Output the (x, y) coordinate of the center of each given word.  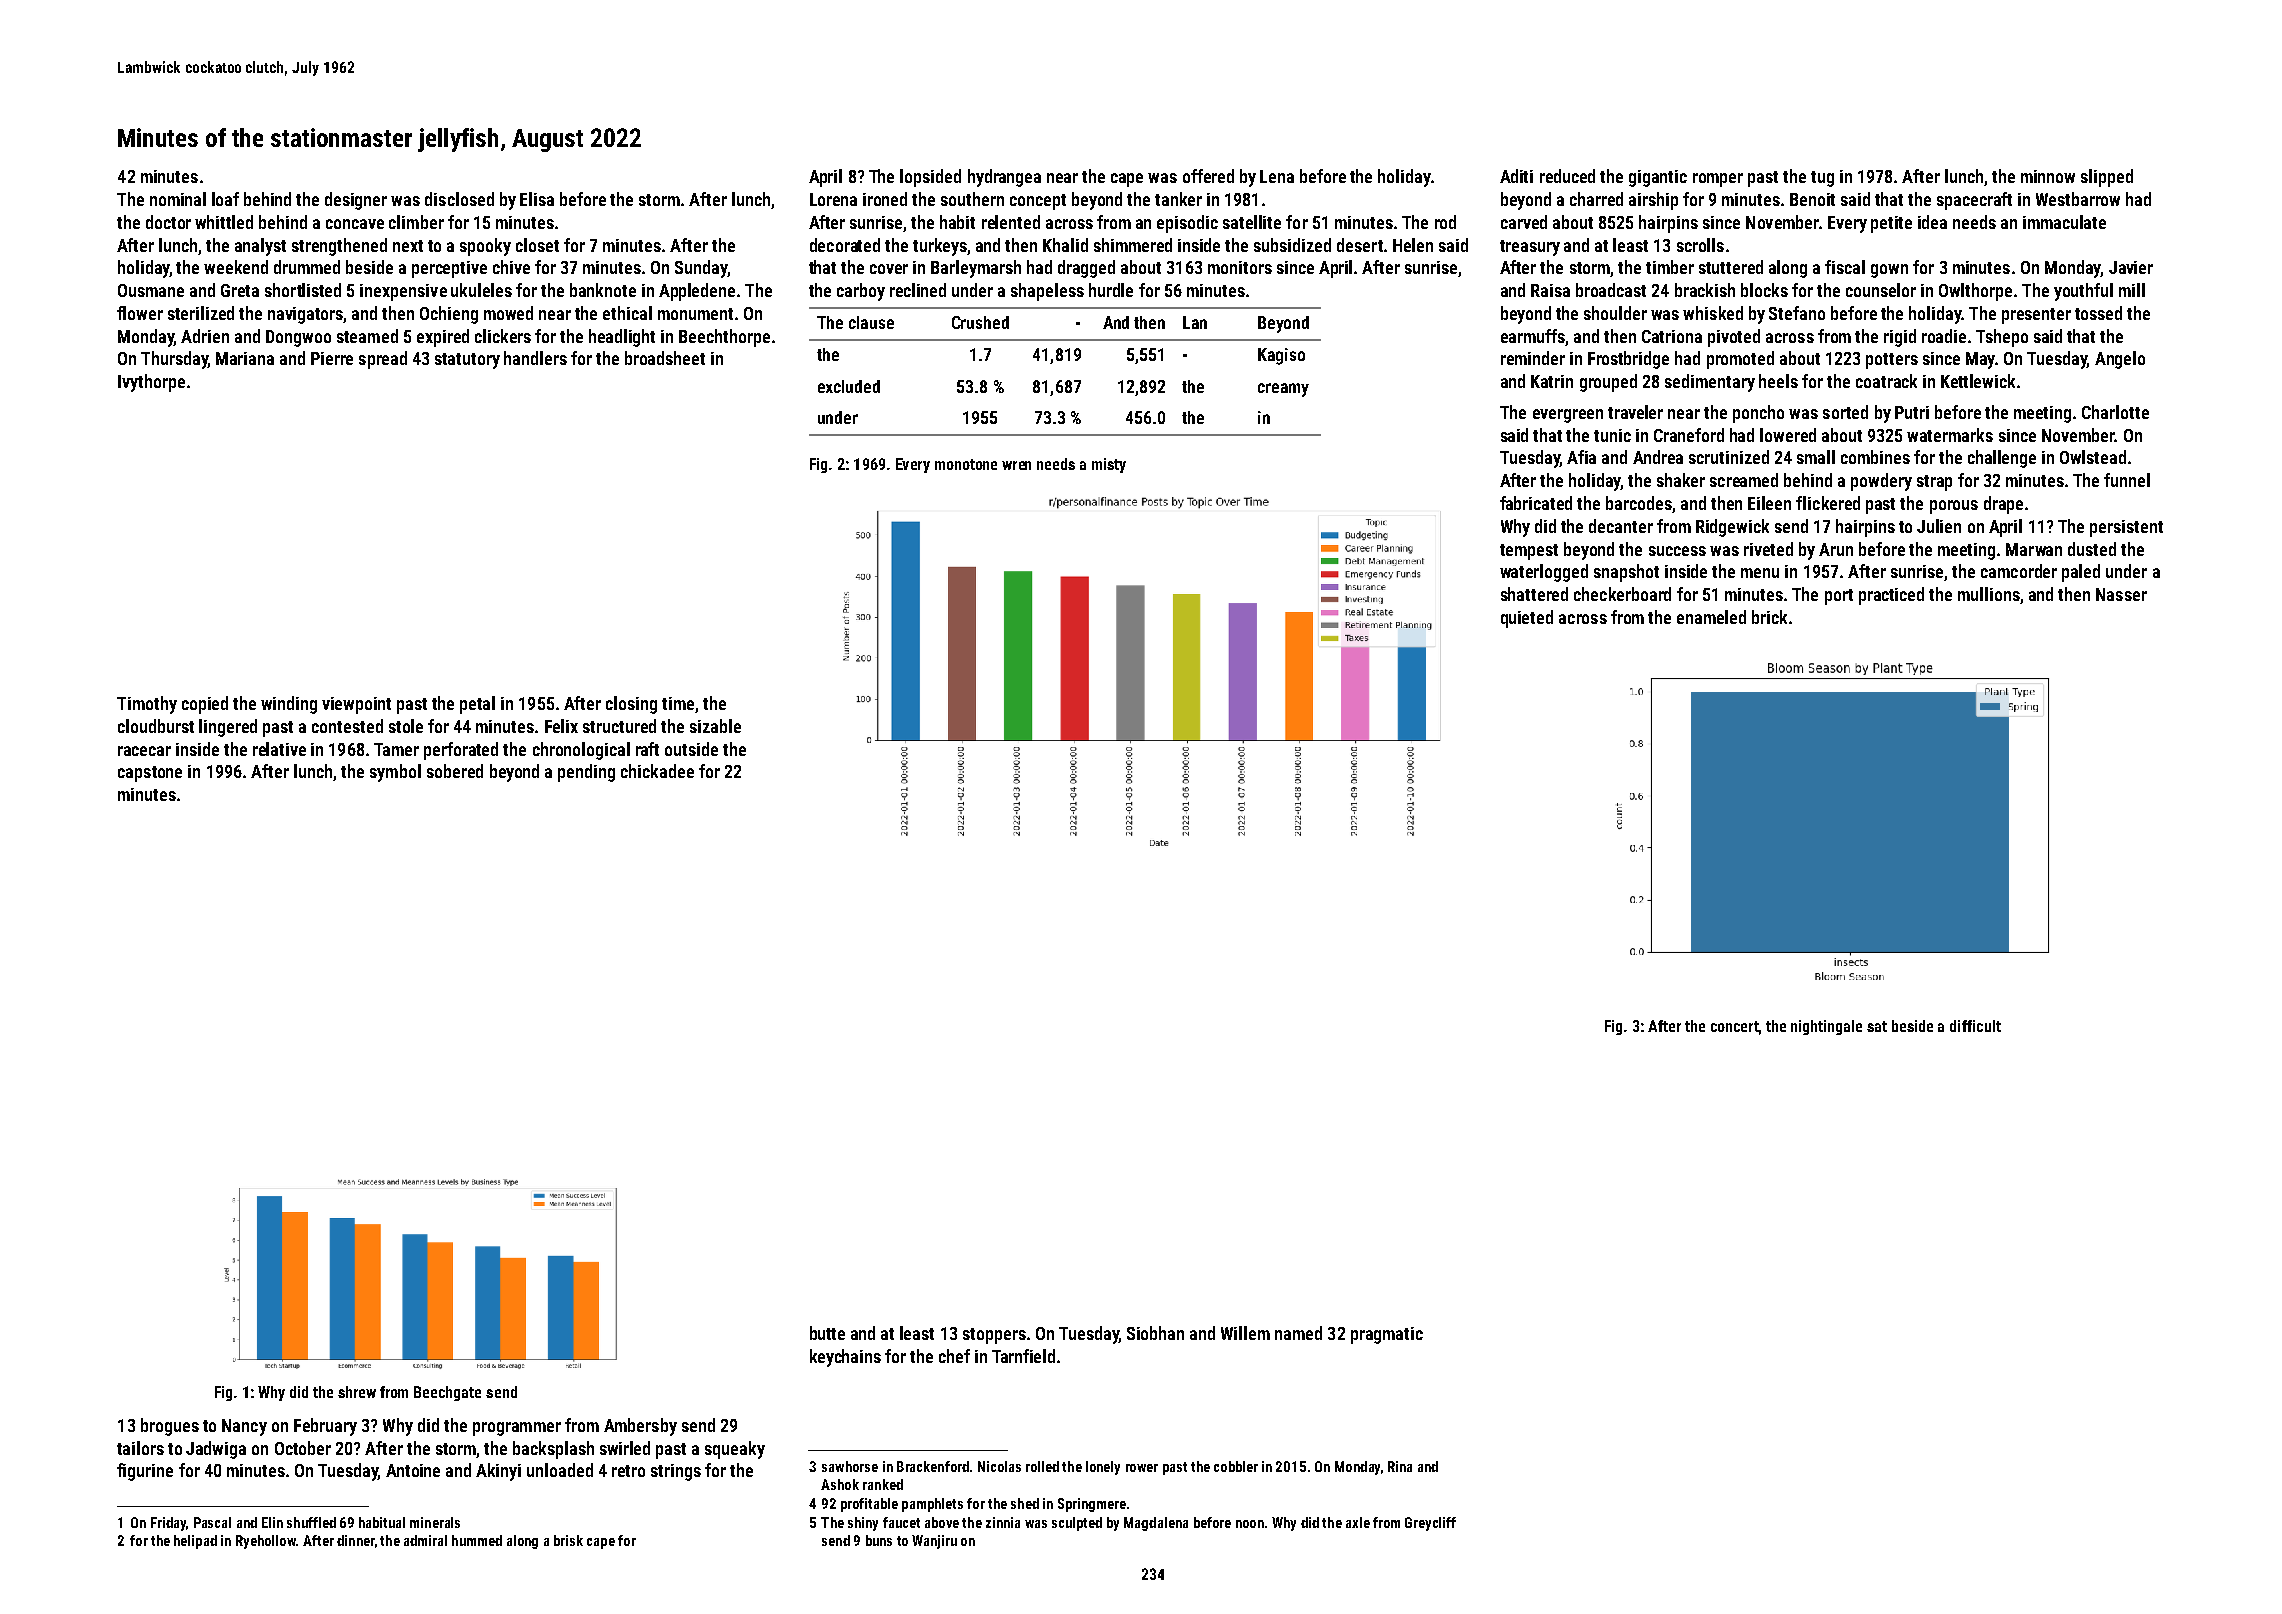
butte (827, 1333)
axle (1358, 1522)
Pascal (212, 1522)
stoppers (994, 1336)
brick (1769, 617)
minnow (2048, 176)
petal (477, 705)
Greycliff (1430, 1524)
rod (1445, 222)
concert (1735, 1026)
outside (691, 749)
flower (140, 313)
